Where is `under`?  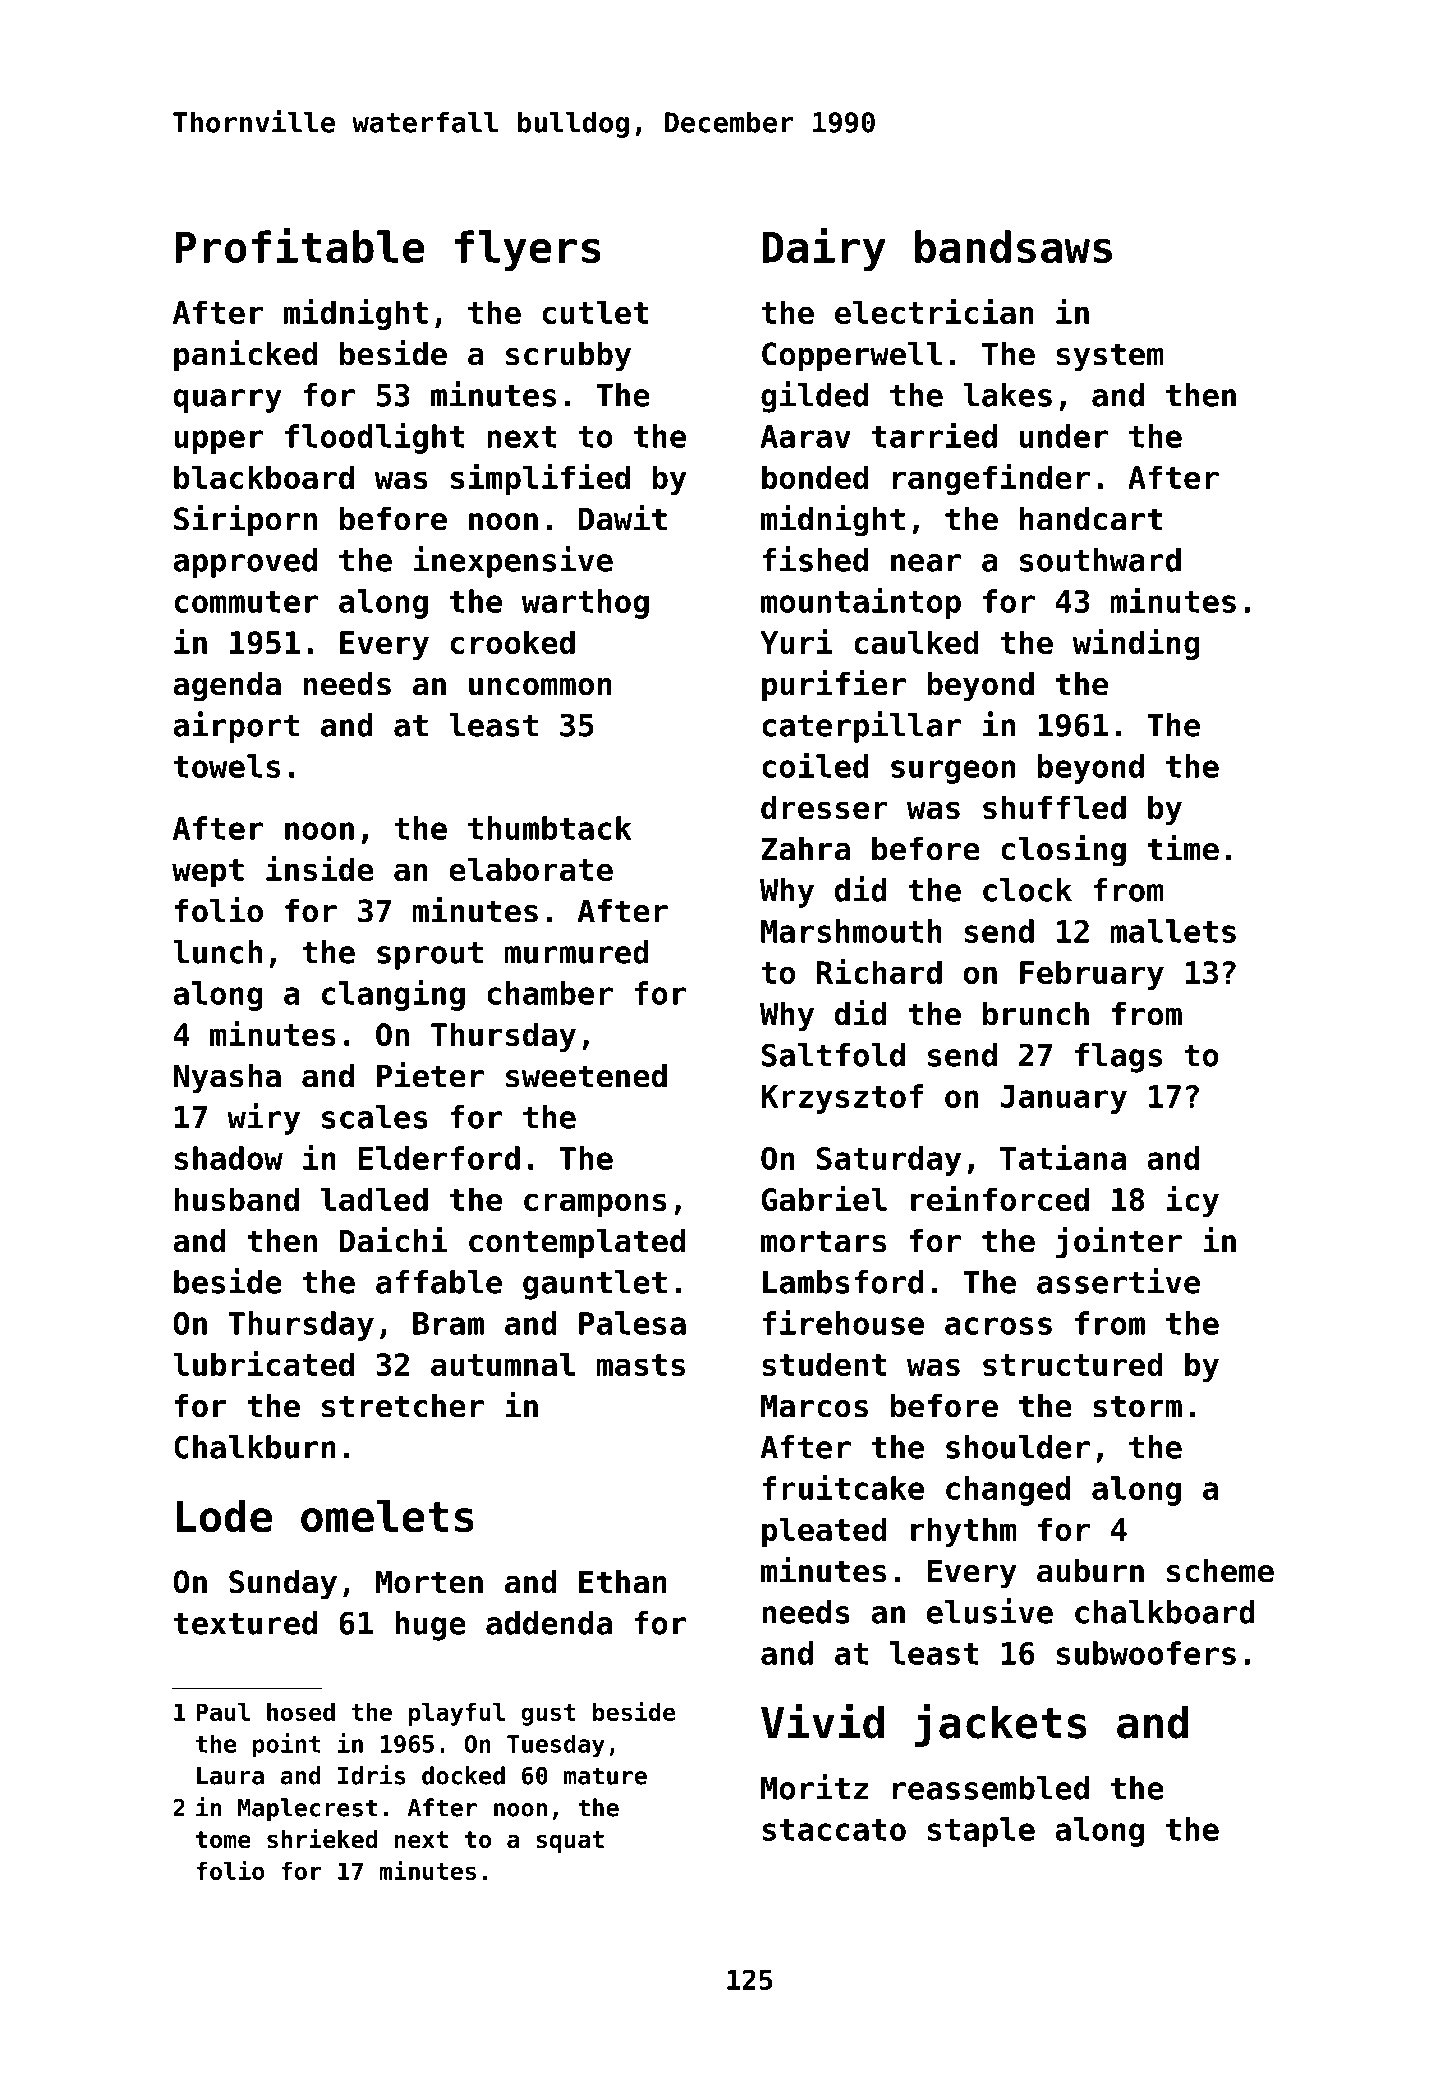
under is located at coordinates (1064, 436).
